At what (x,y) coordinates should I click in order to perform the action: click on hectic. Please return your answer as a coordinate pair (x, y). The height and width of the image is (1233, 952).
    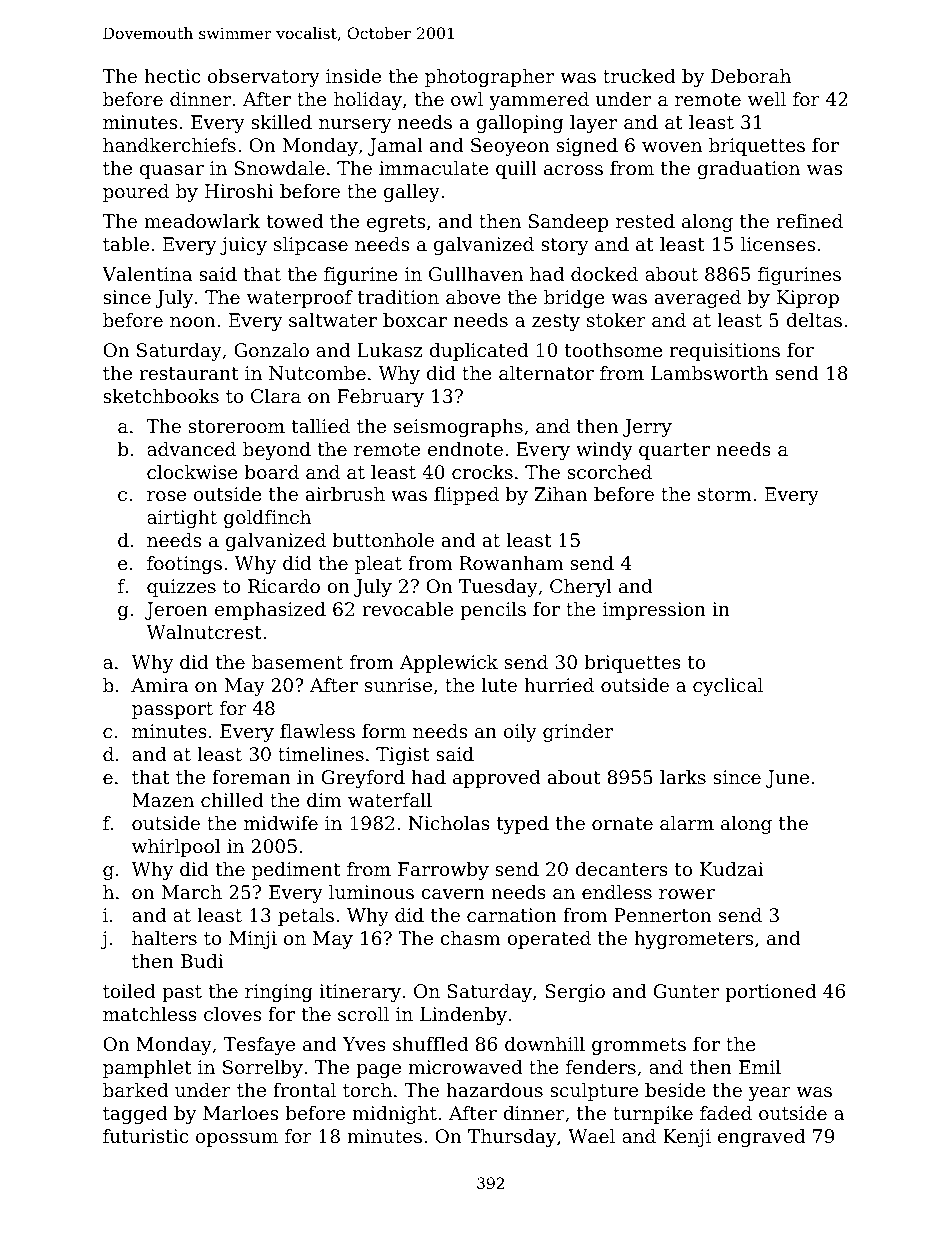
    Looking at the image, I should click on (172, 76).
